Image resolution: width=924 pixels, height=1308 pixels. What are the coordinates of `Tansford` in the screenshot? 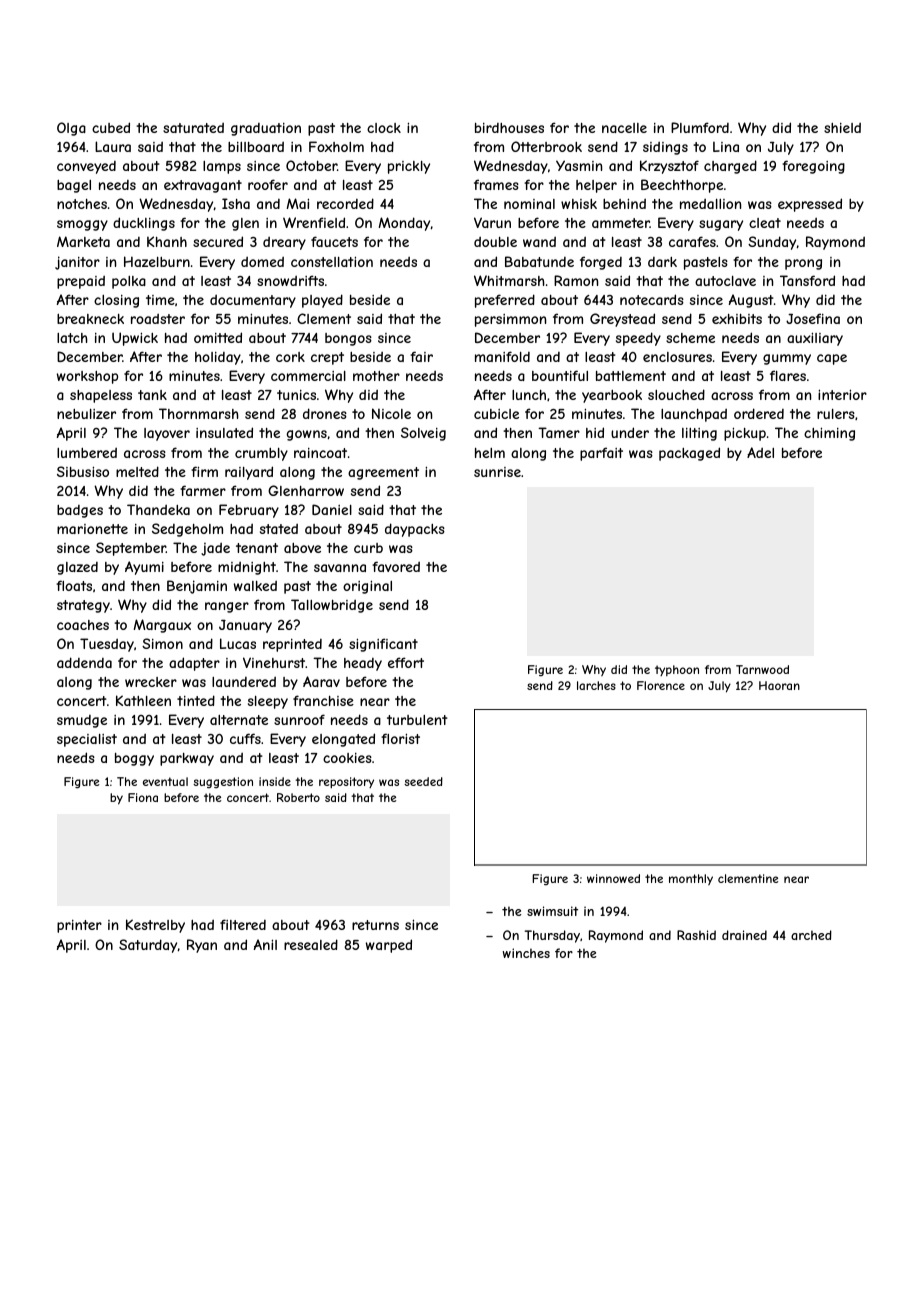 It's located at (807, 280).
